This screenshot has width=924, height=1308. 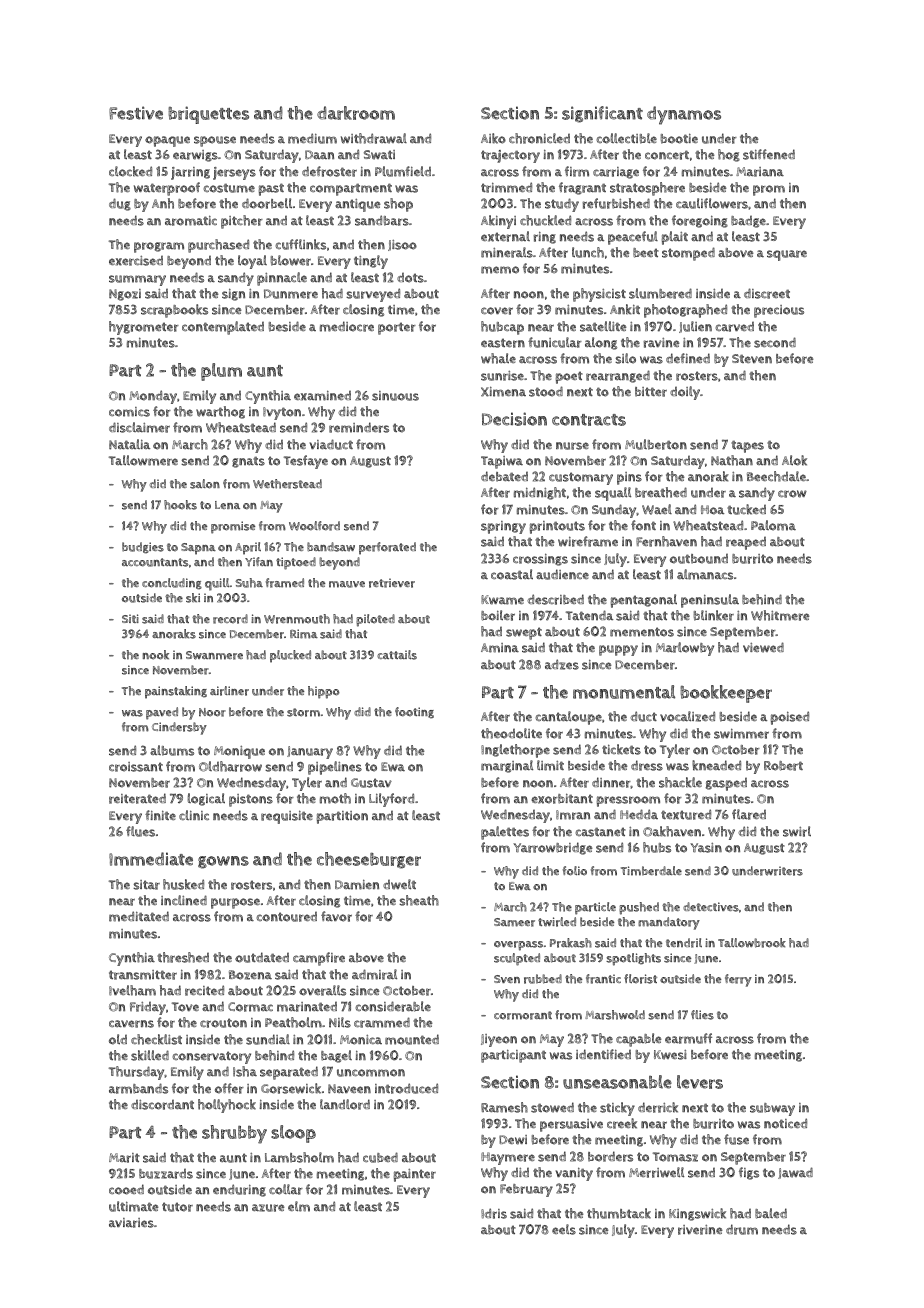 What do you see at coordinates (684, 115) in the screenshot?
I see `dynamos` at bounding box center [684, 115].
